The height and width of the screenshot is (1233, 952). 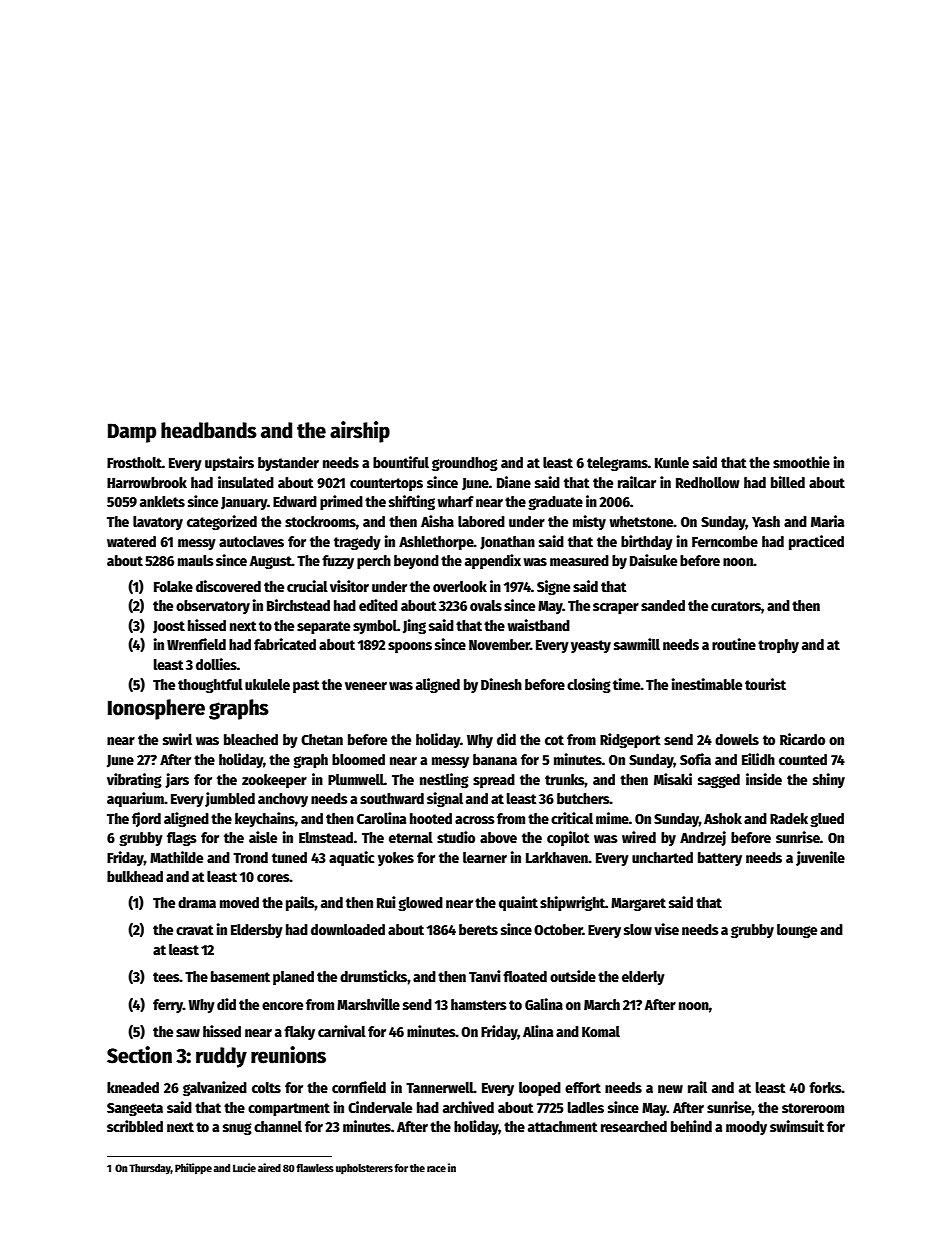 What do you see at coordinates (197, 902) in the screenshot?
I see `drama` at bounding box center [197, 902].
